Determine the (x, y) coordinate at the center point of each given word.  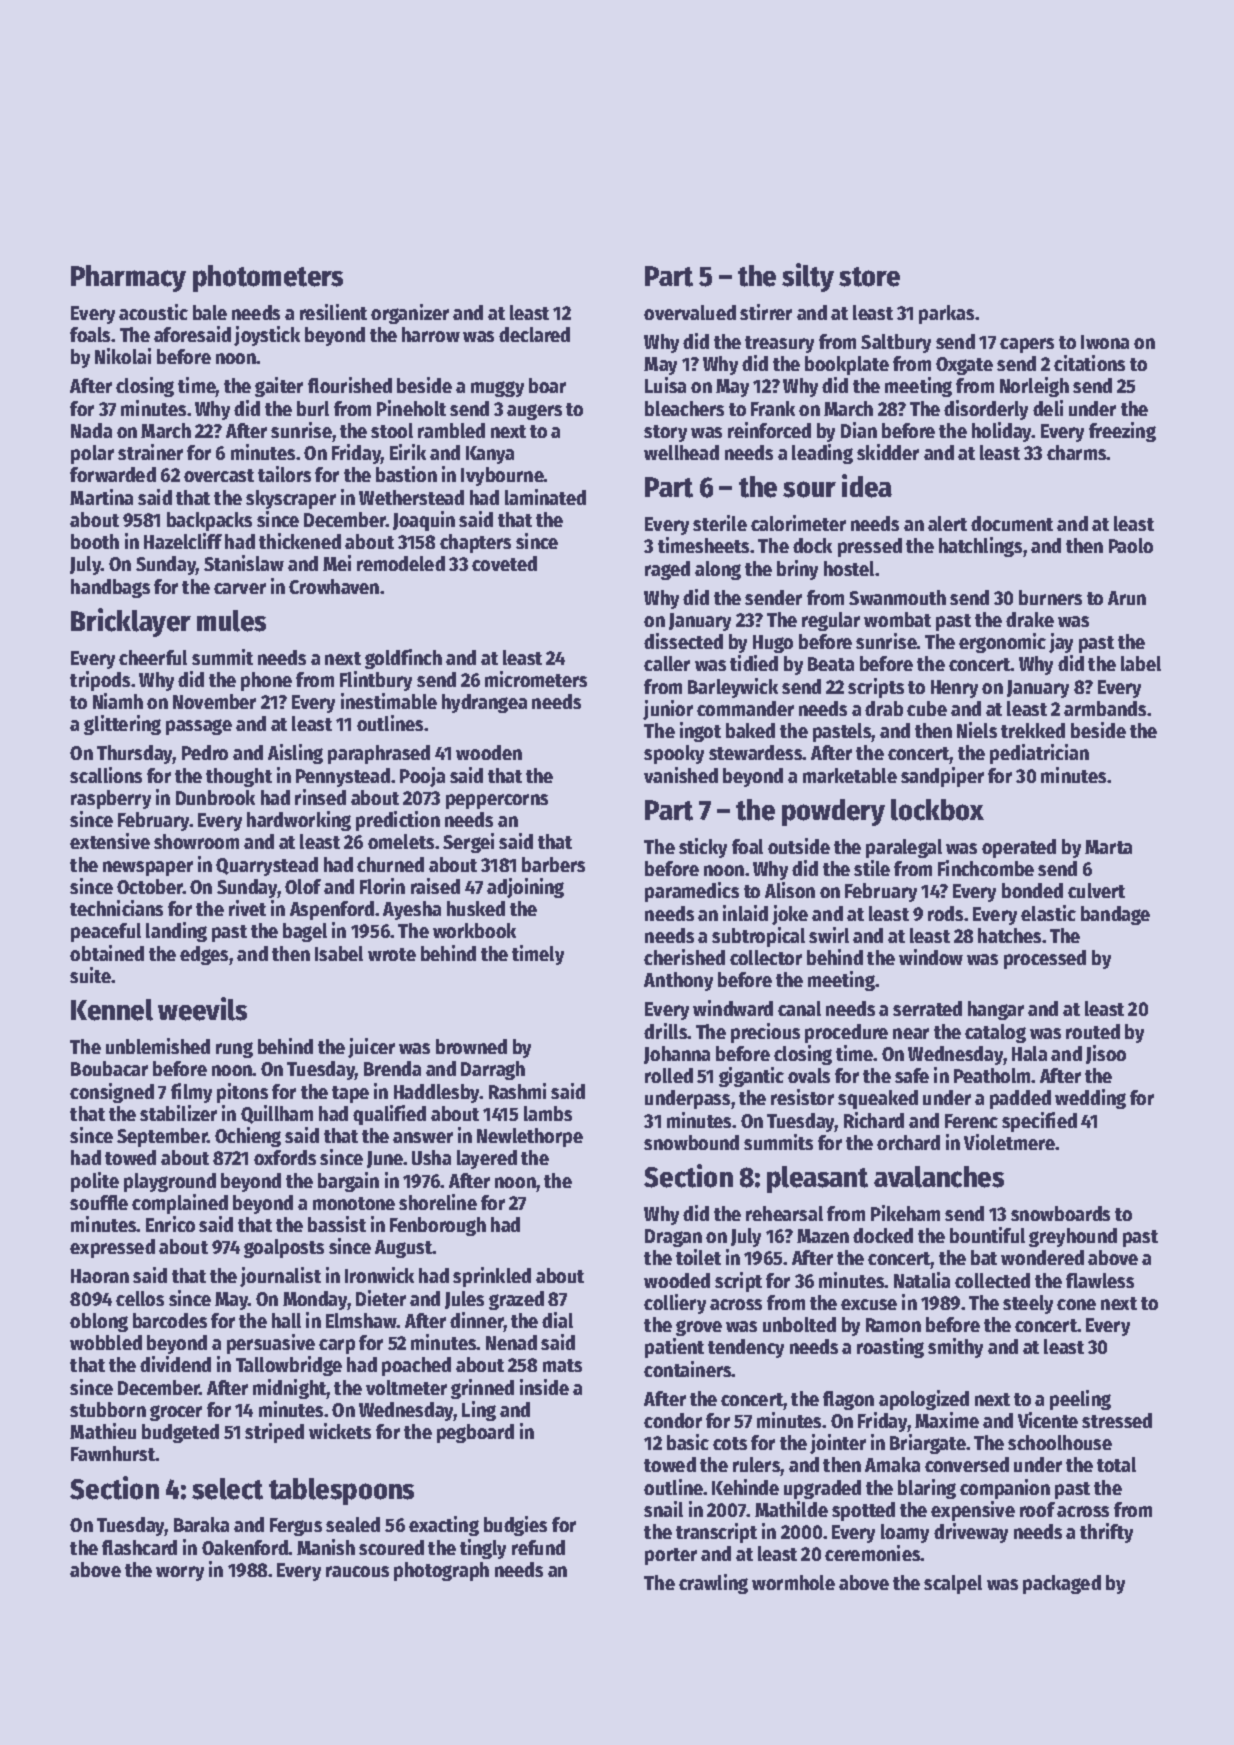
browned (471, 1046)
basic (688, 1442)
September (162, 1137)
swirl (829, 935)
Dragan (673, 1238)
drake (1030, 619)
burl (313, 408)
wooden (489, 752)
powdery (833, 812)
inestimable (389, 701)
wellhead (681, 452)
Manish (326, 1547)
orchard (908, 1142)
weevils (202, 1009)
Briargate (928, 1444)
